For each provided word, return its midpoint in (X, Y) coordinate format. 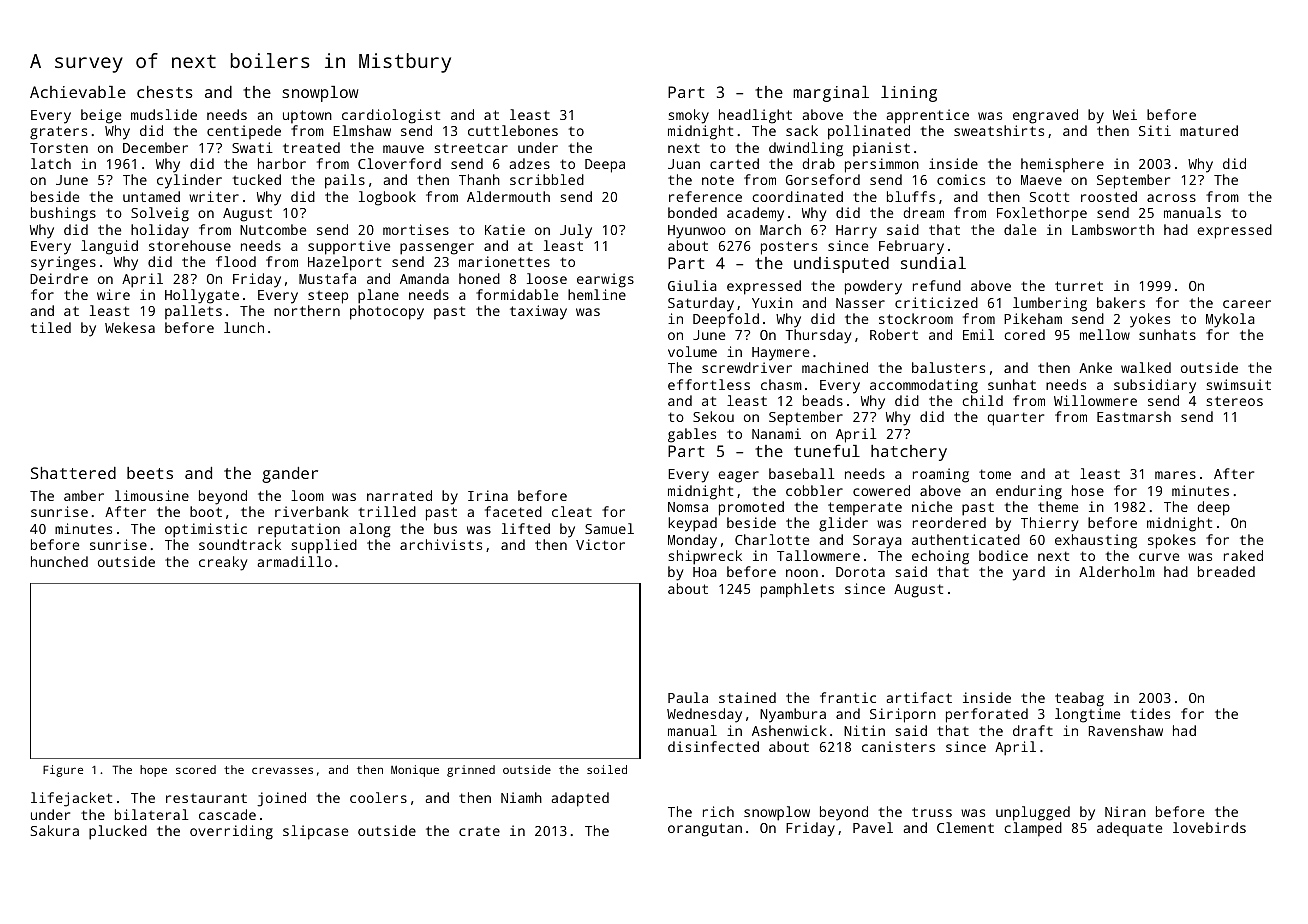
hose (1088, 490)
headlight (755, 116)
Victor (600, 544)
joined (281, 799)
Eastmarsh (1134, 416)
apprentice (928, 116)
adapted (580, 799)
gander (290, 475)
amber (84, 495)
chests (165, 92)
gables (692, 435)
